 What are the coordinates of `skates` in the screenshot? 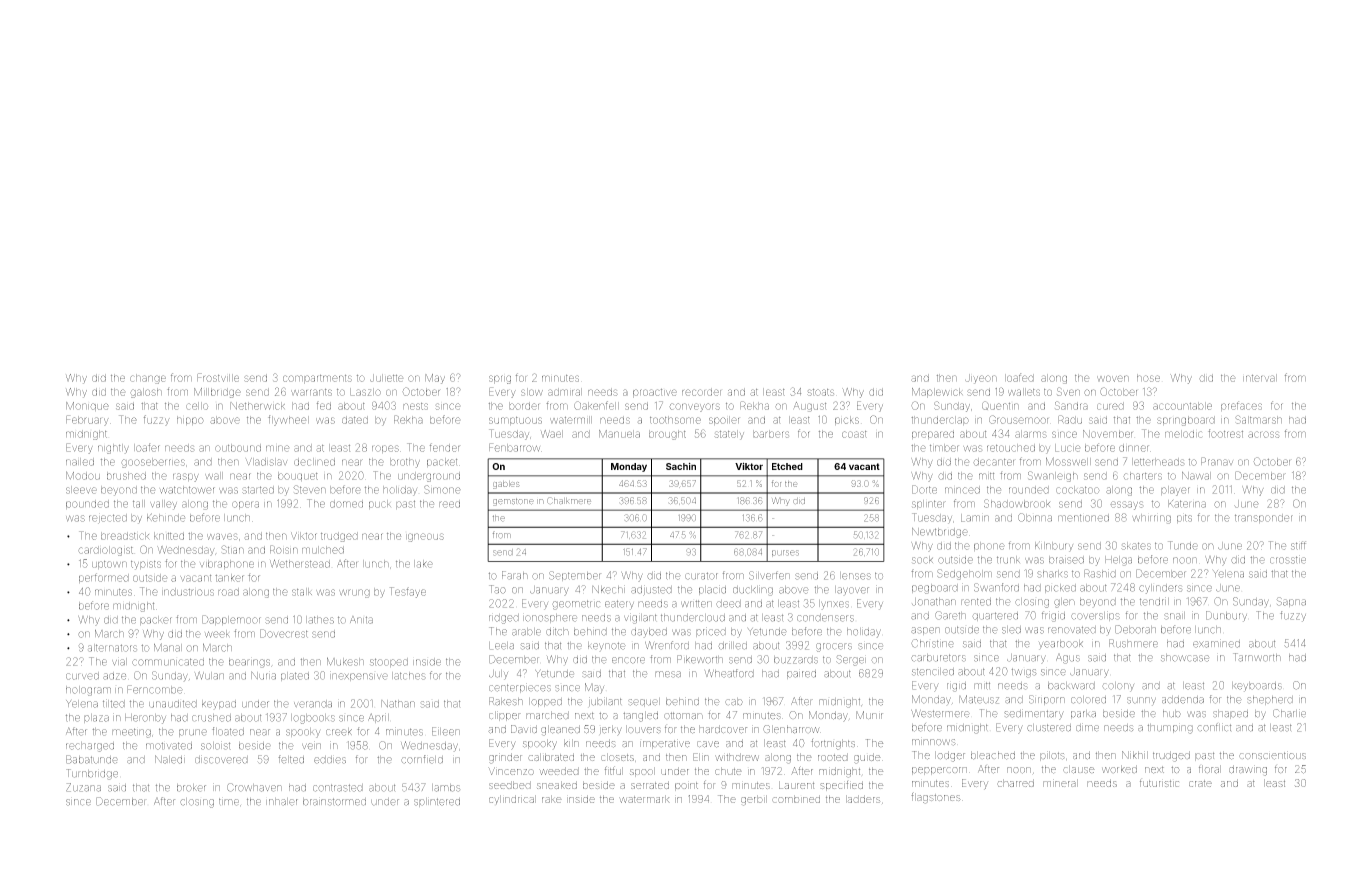 It's located at (1136, 546).
